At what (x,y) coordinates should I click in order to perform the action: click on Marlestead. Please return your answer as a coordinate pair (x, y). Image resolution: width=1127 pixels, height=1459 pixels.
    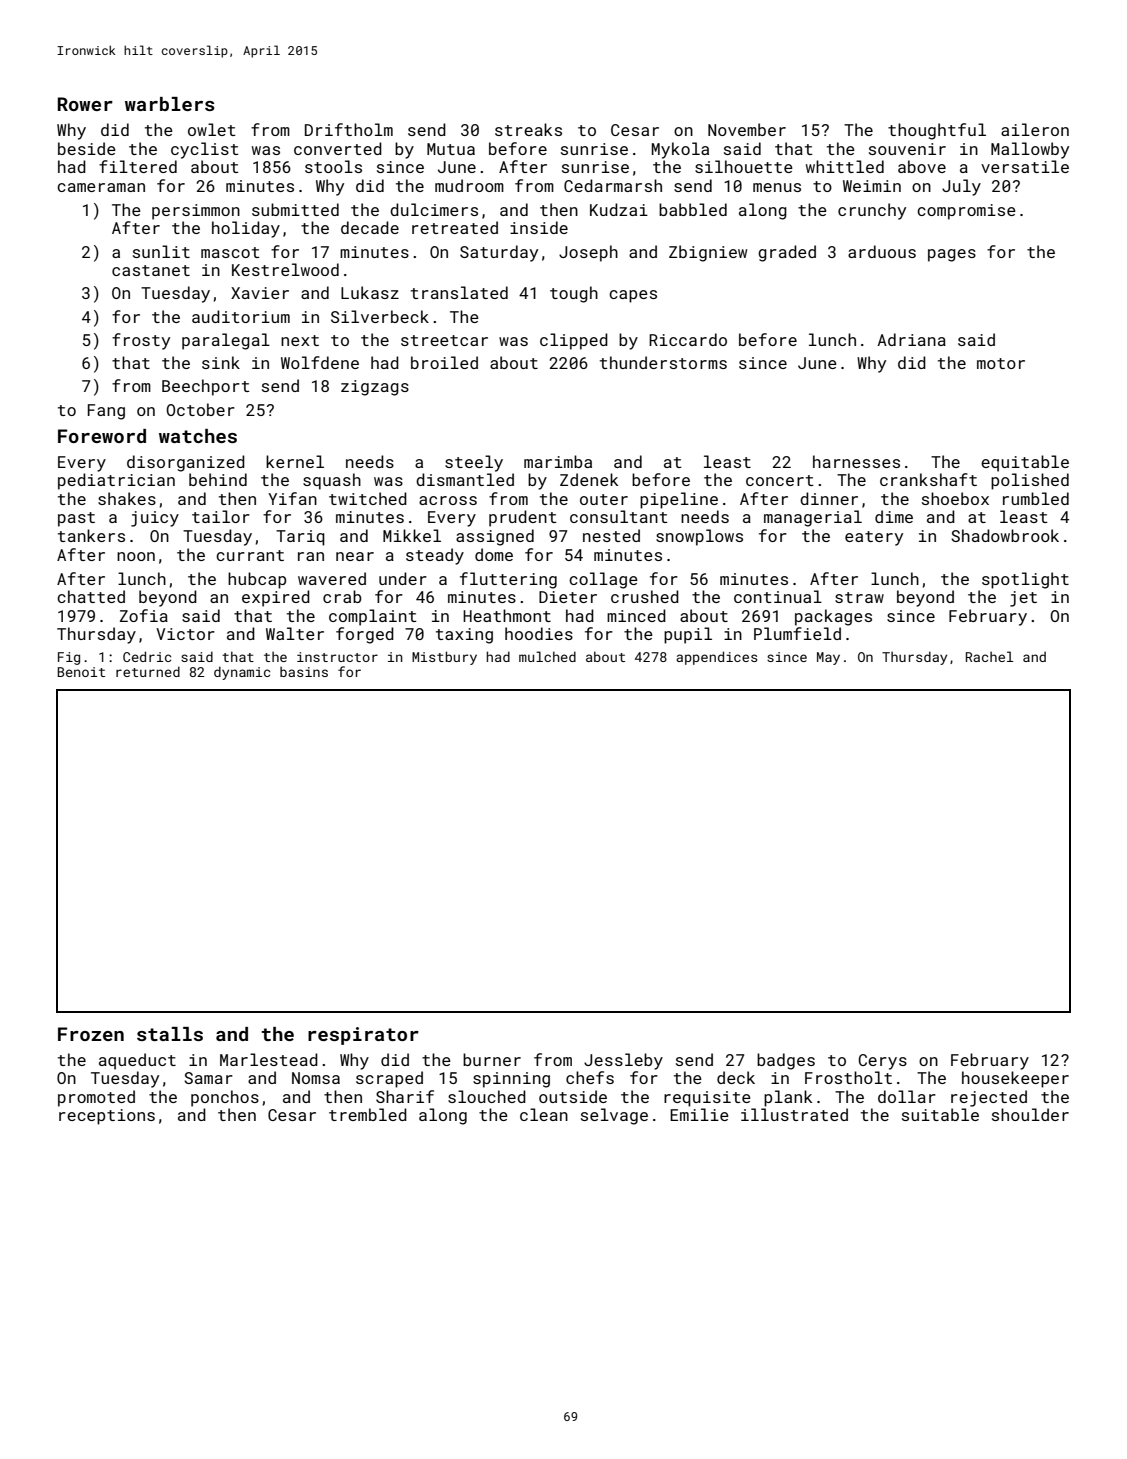
    Looking at the image, I should click on (269, 1059).
